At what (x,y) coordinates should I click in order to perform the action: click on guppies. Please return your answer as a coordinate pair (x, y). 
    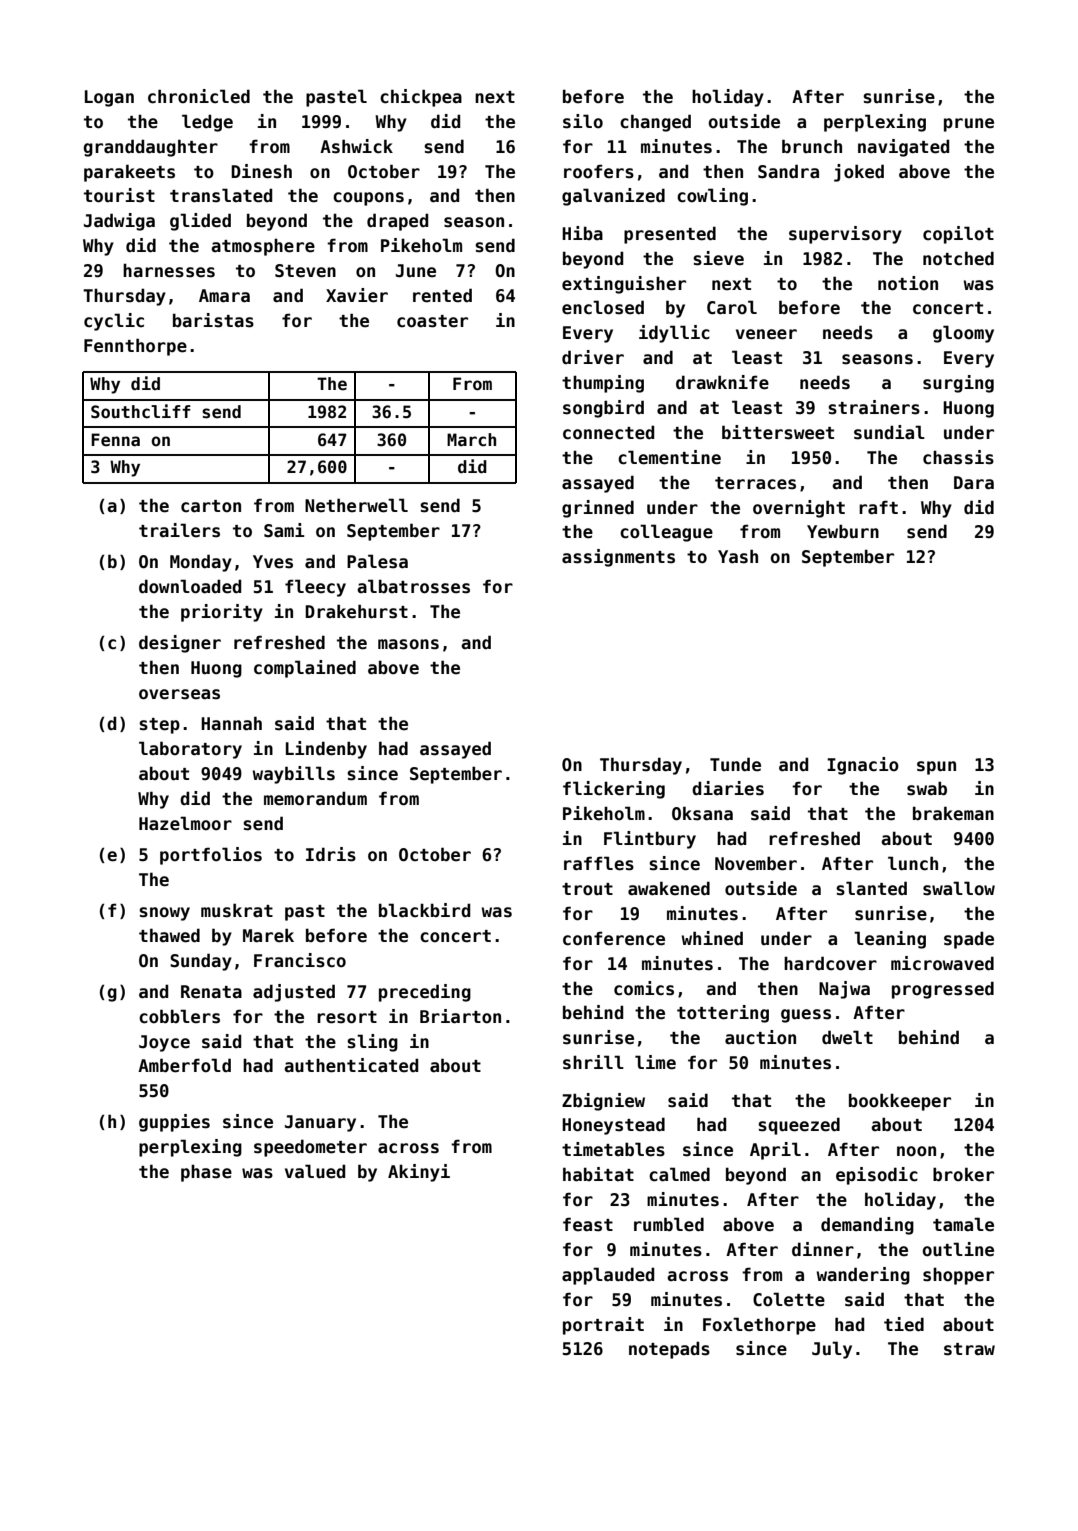
    Looking at the image, I should click on (174, 1123).
